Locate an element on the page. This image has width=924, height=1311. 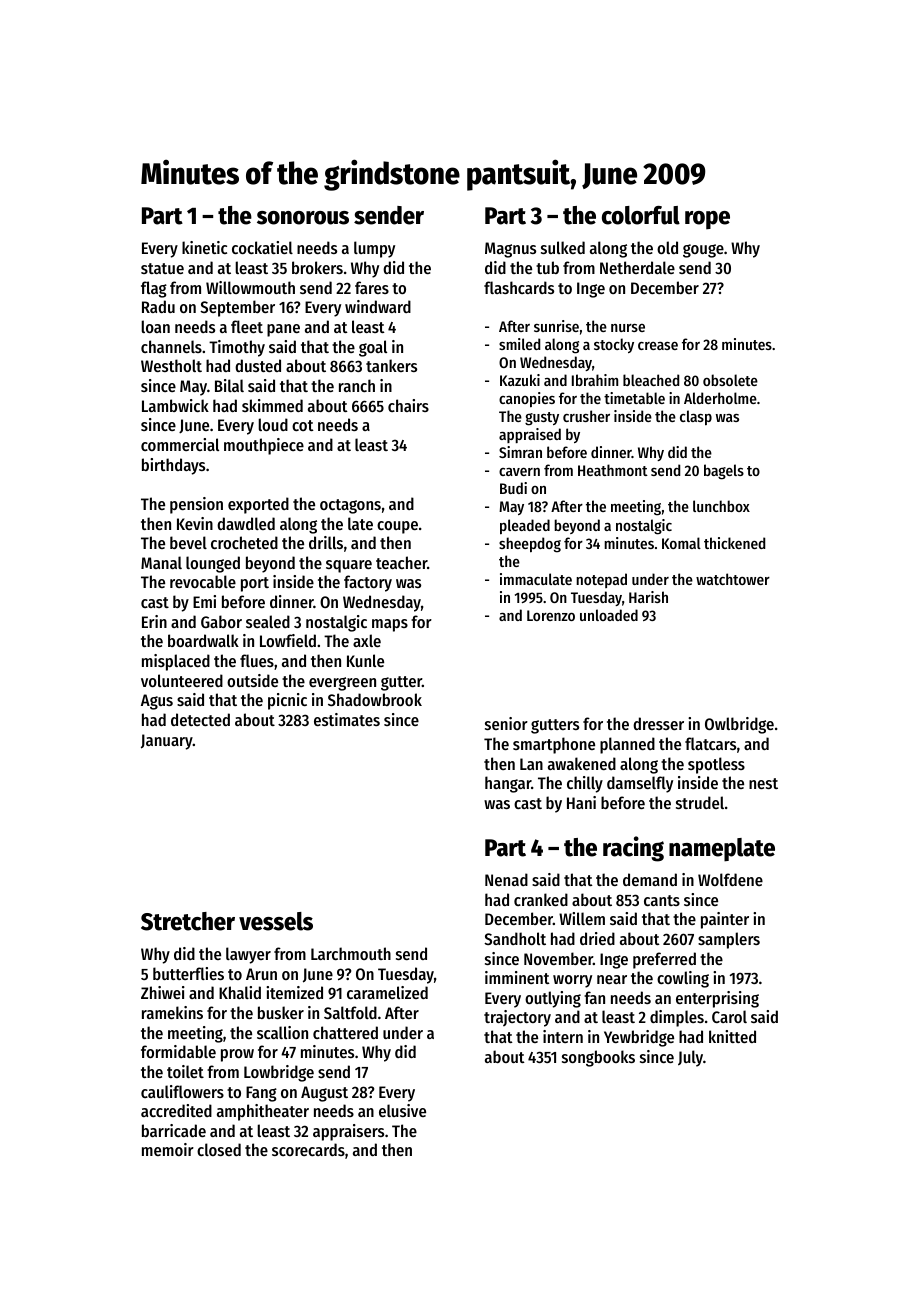
sulked is located at coordinates (563, 247).
